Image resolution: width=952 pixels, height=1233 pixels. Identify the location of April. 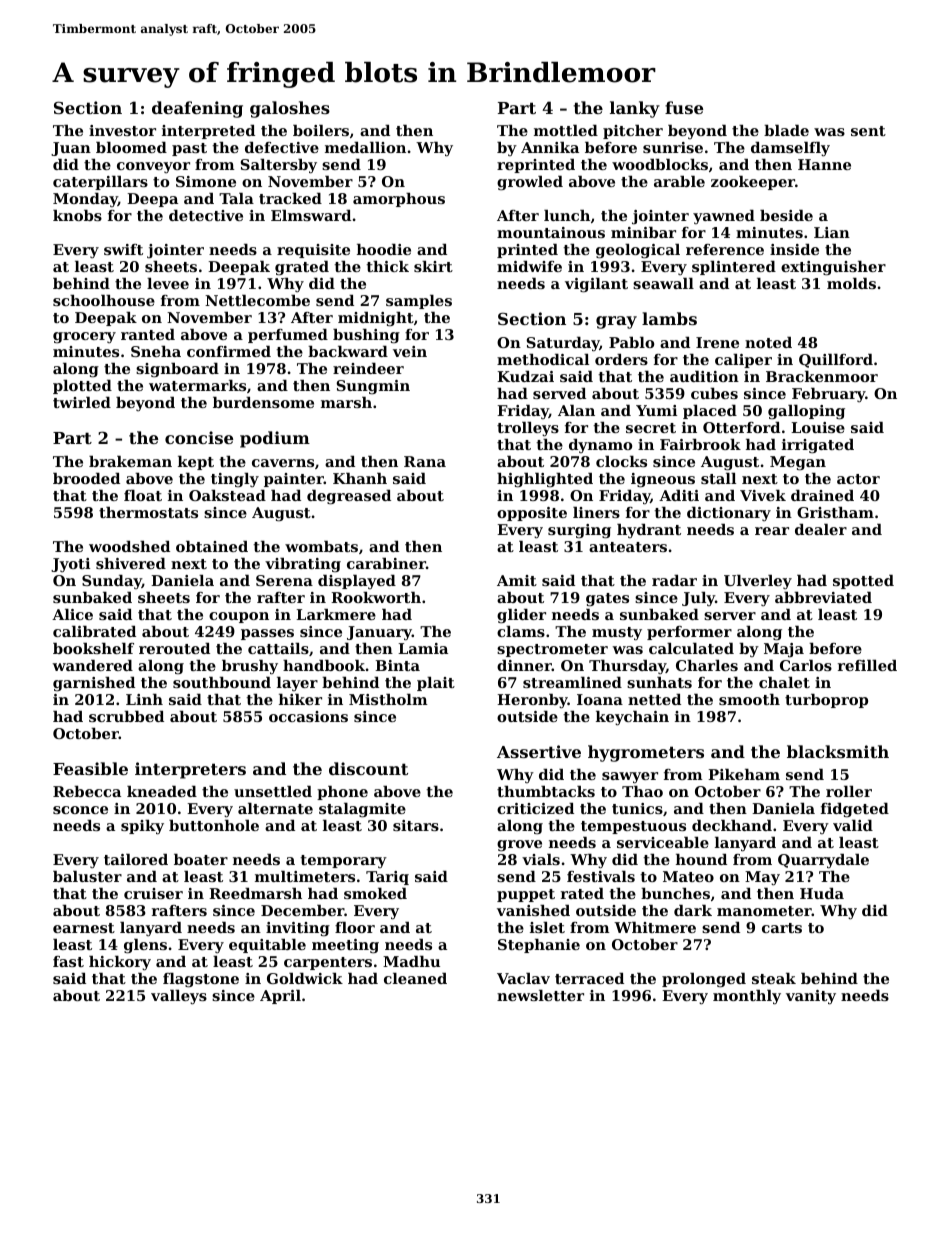
(280, 997).
